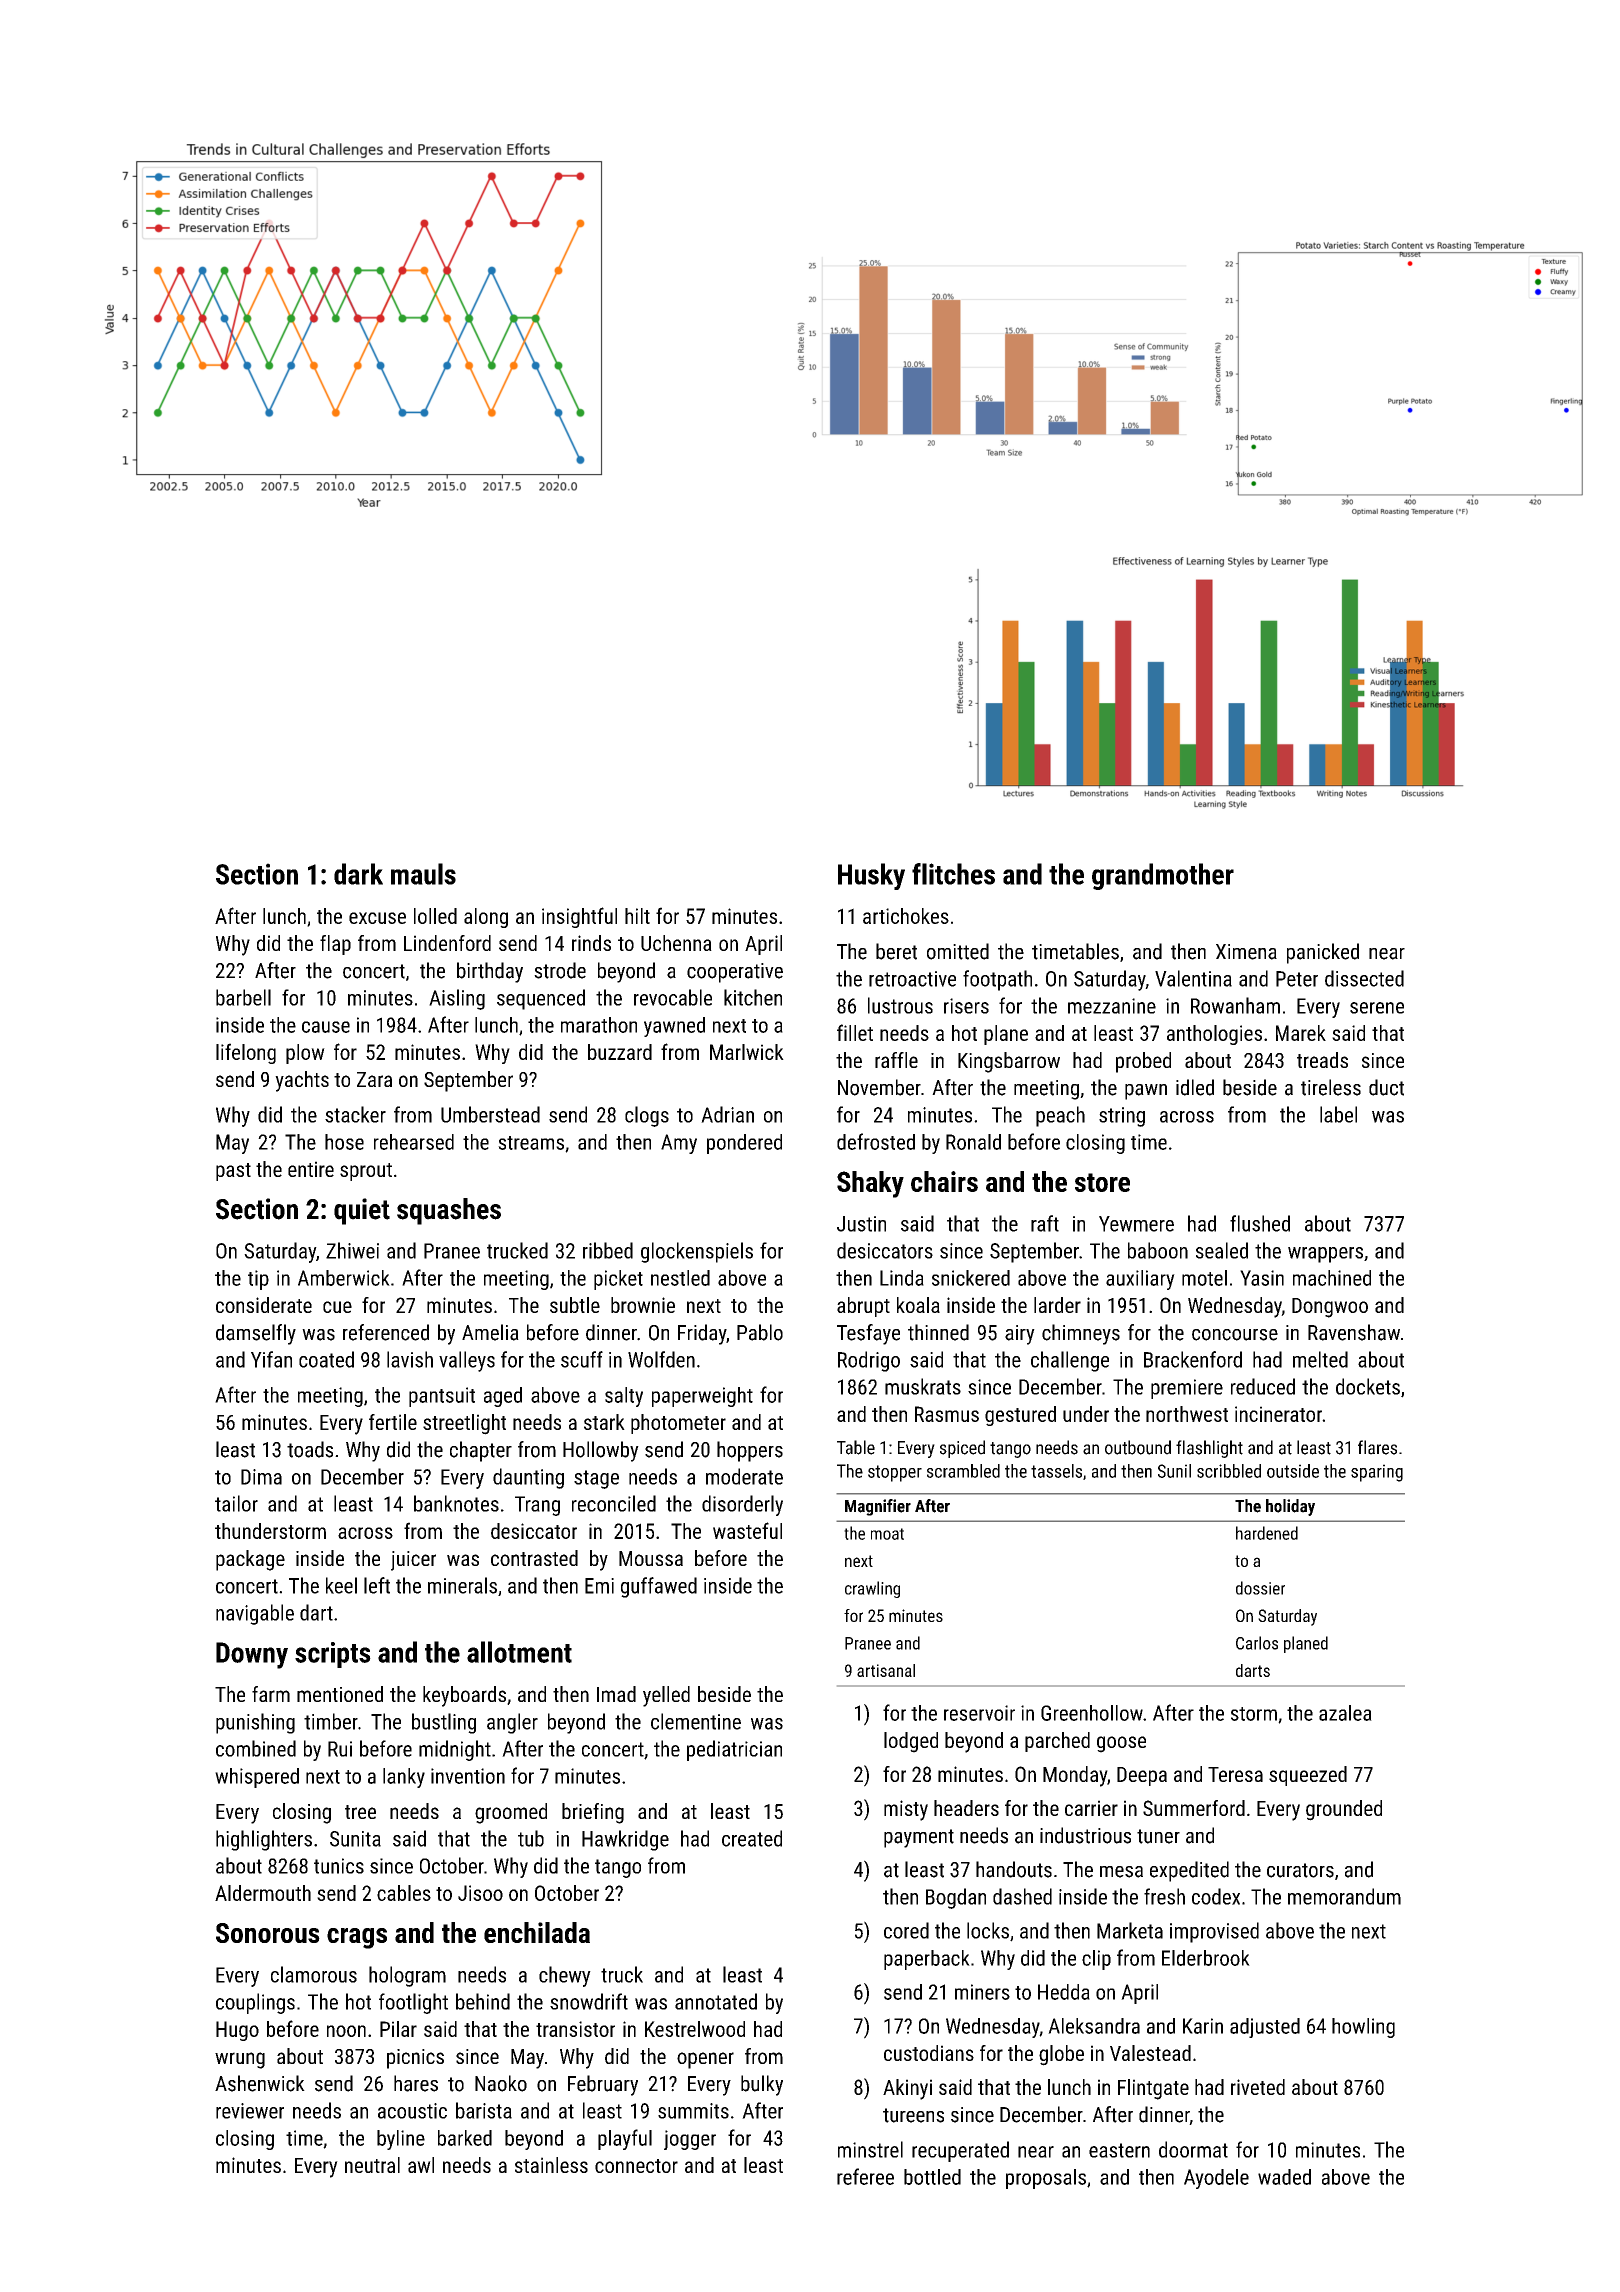  Describe the element at coordinates (870, 2149) in the screenshot. I see `minstrel` at that location.
